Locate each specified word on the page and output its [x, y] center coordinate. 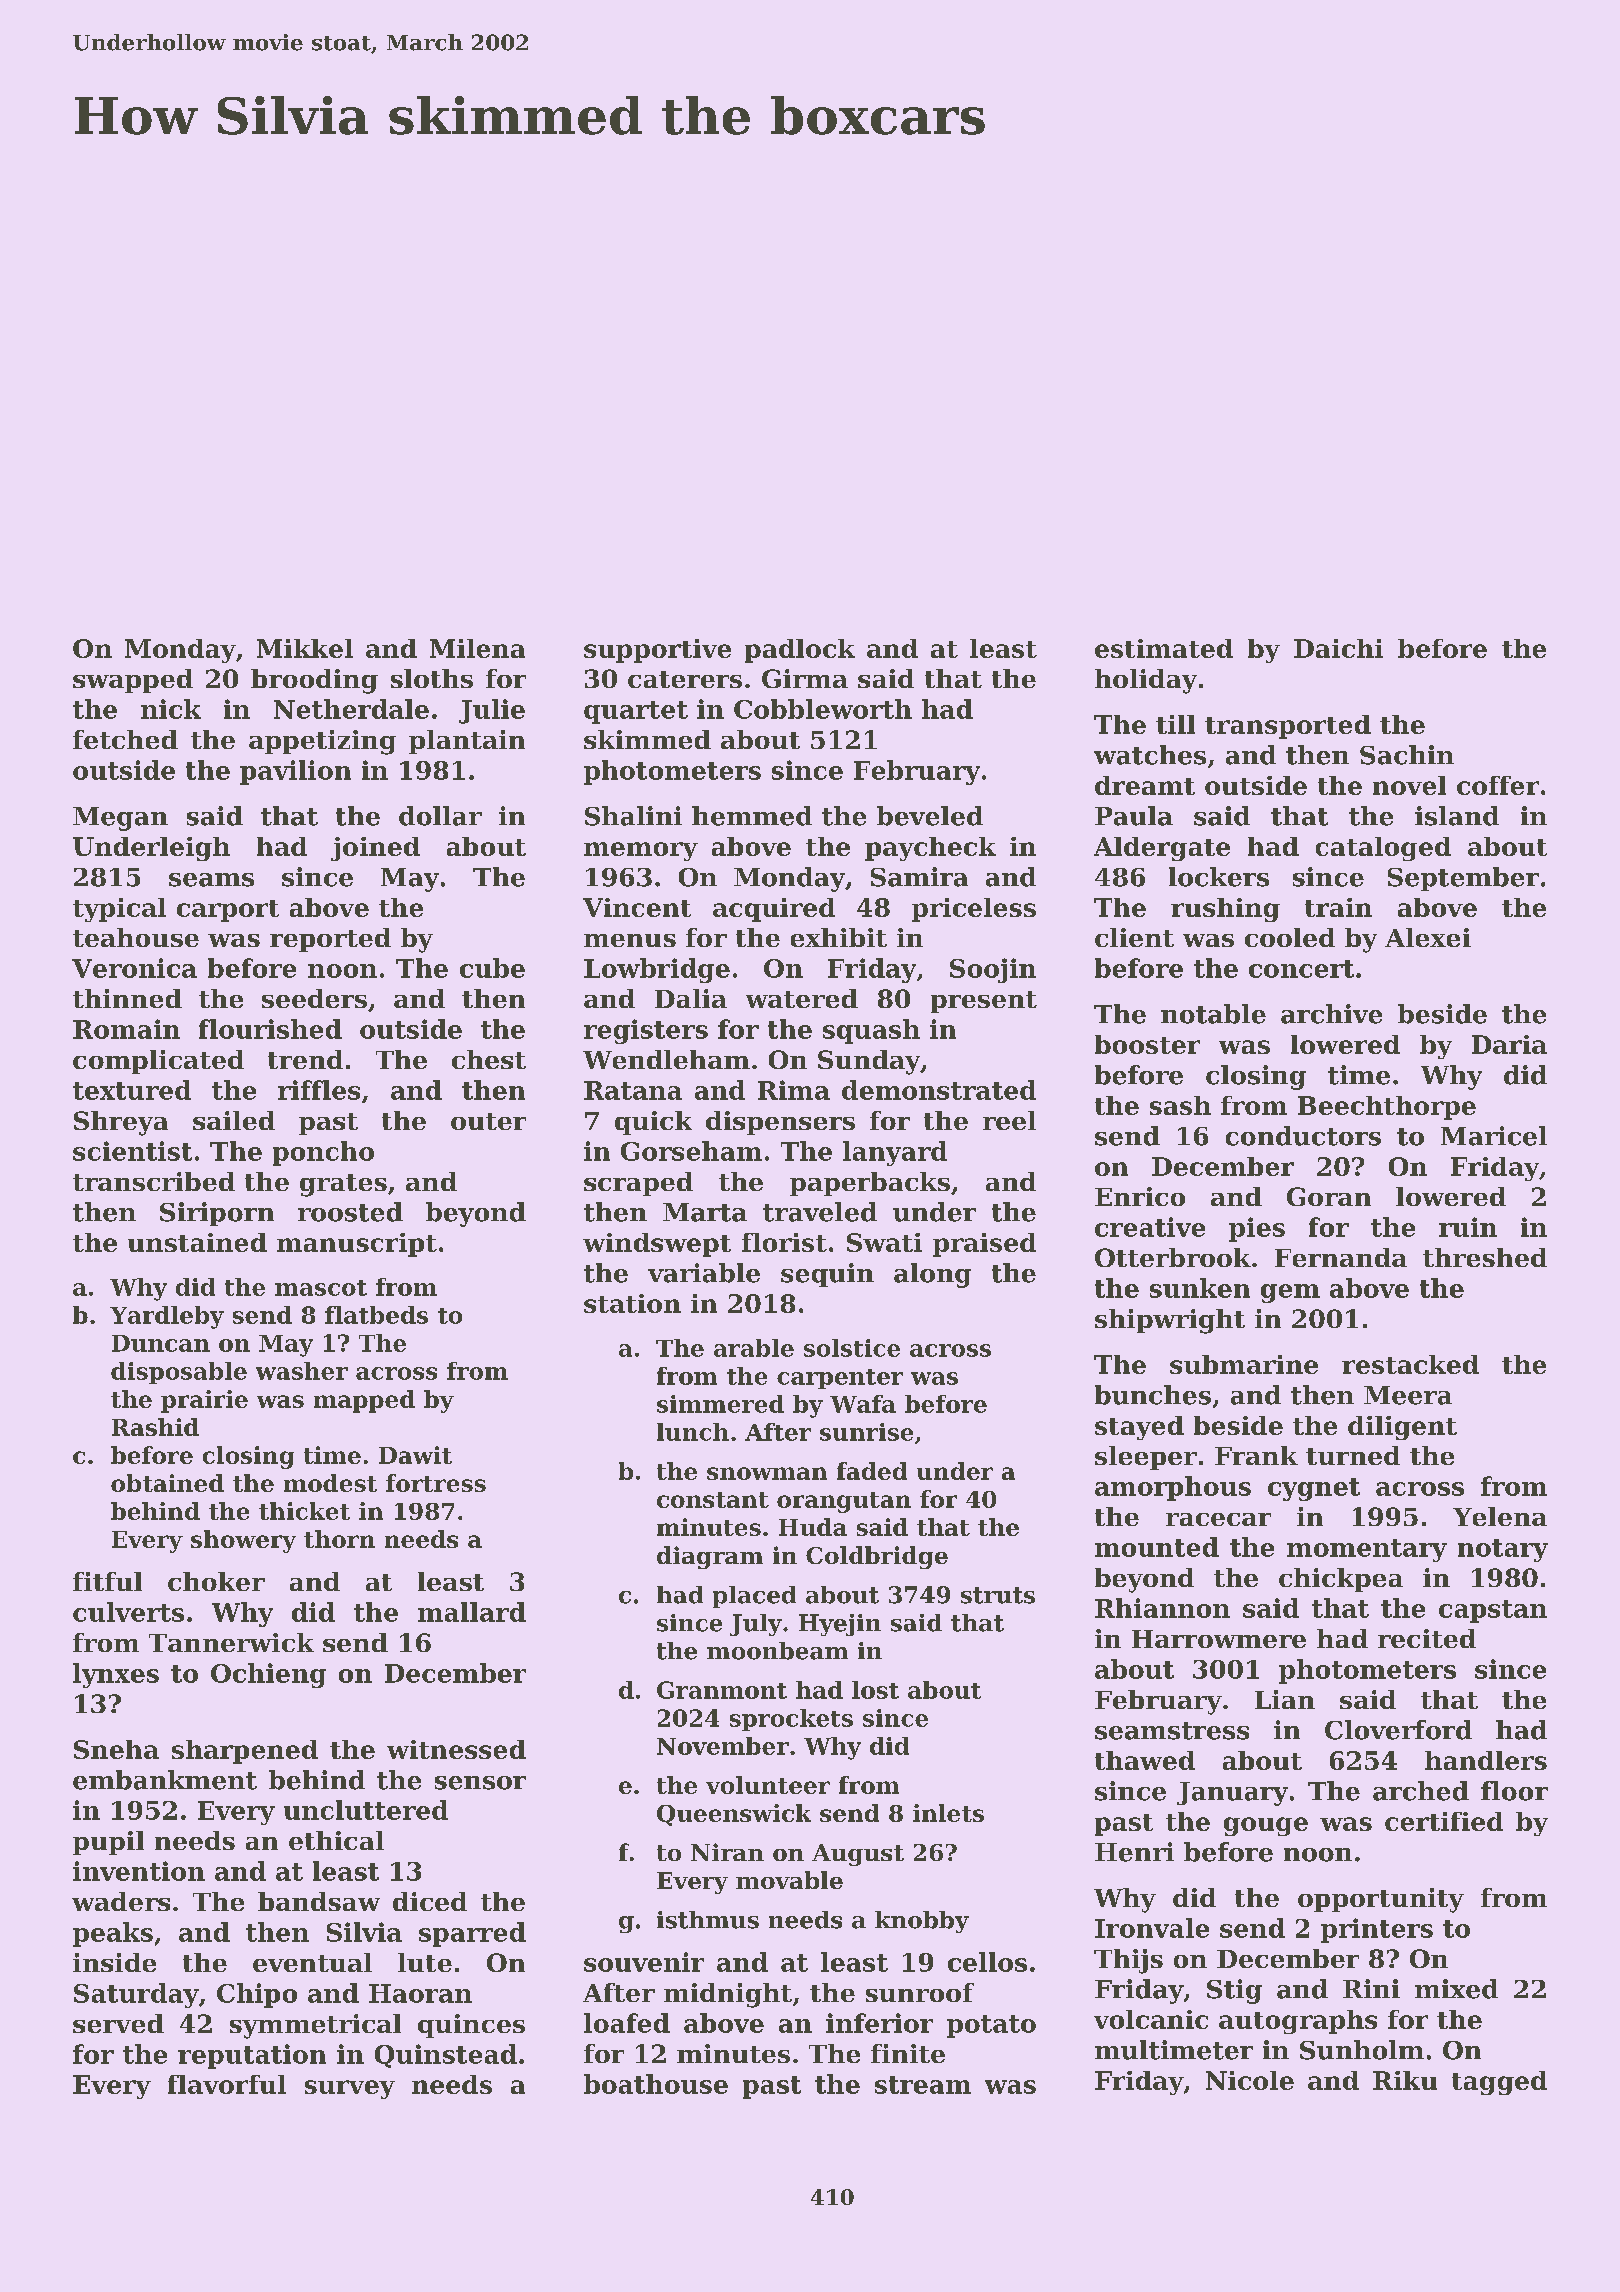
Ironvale [1152, 1928]
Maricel [1494, 1136]
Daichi [1338, 648]
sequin [827, 1275]
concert [1301, 969]
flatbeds [376, 1315]
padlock [800, 651]
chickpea [1341, 1580]
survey [350, 2089]
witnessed [456, 1749]
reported [330, 940]
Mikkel [305, 648]
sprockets [791, 1720]
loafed [627, 2023]
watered [802, 998]
